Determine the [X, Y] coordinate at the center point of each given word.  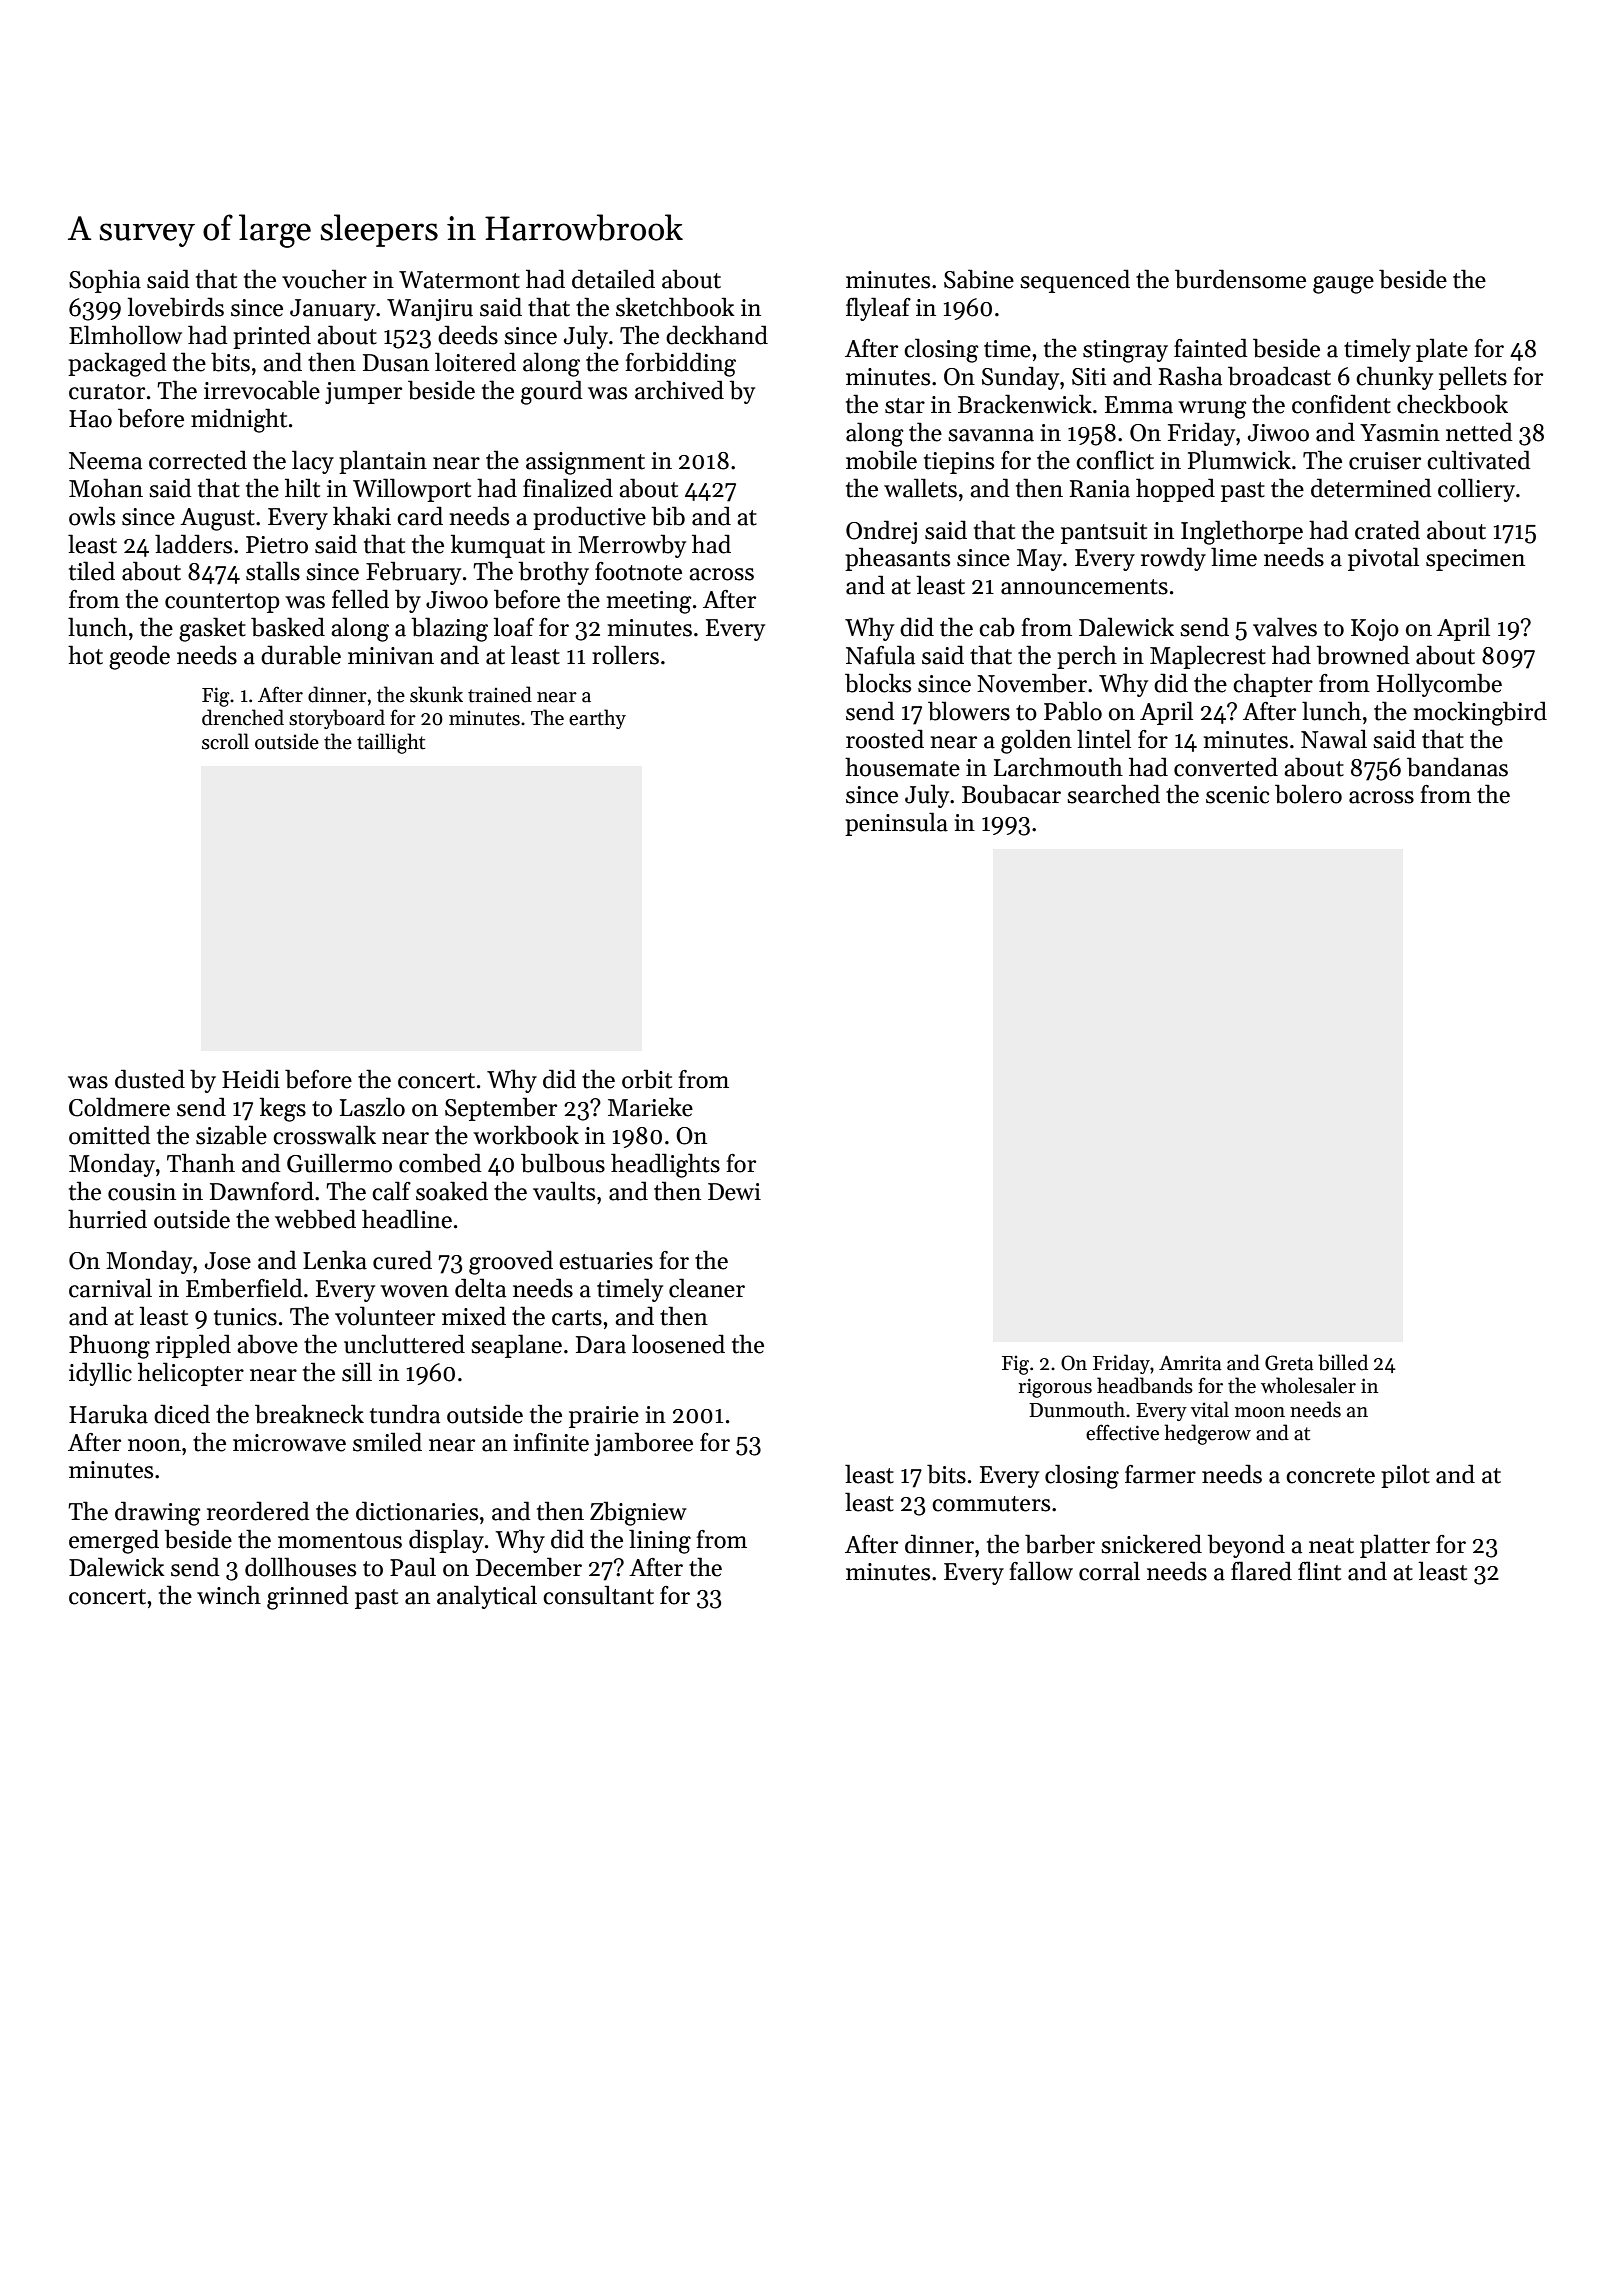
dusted [150, 1079]
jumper [363, 393]
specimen [1475, 560]
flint [1319, 1571]
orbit [647, 1079]
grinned [308, 1597]
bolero [1308, 794]
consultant [598, 1595]
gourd [552, 392]
